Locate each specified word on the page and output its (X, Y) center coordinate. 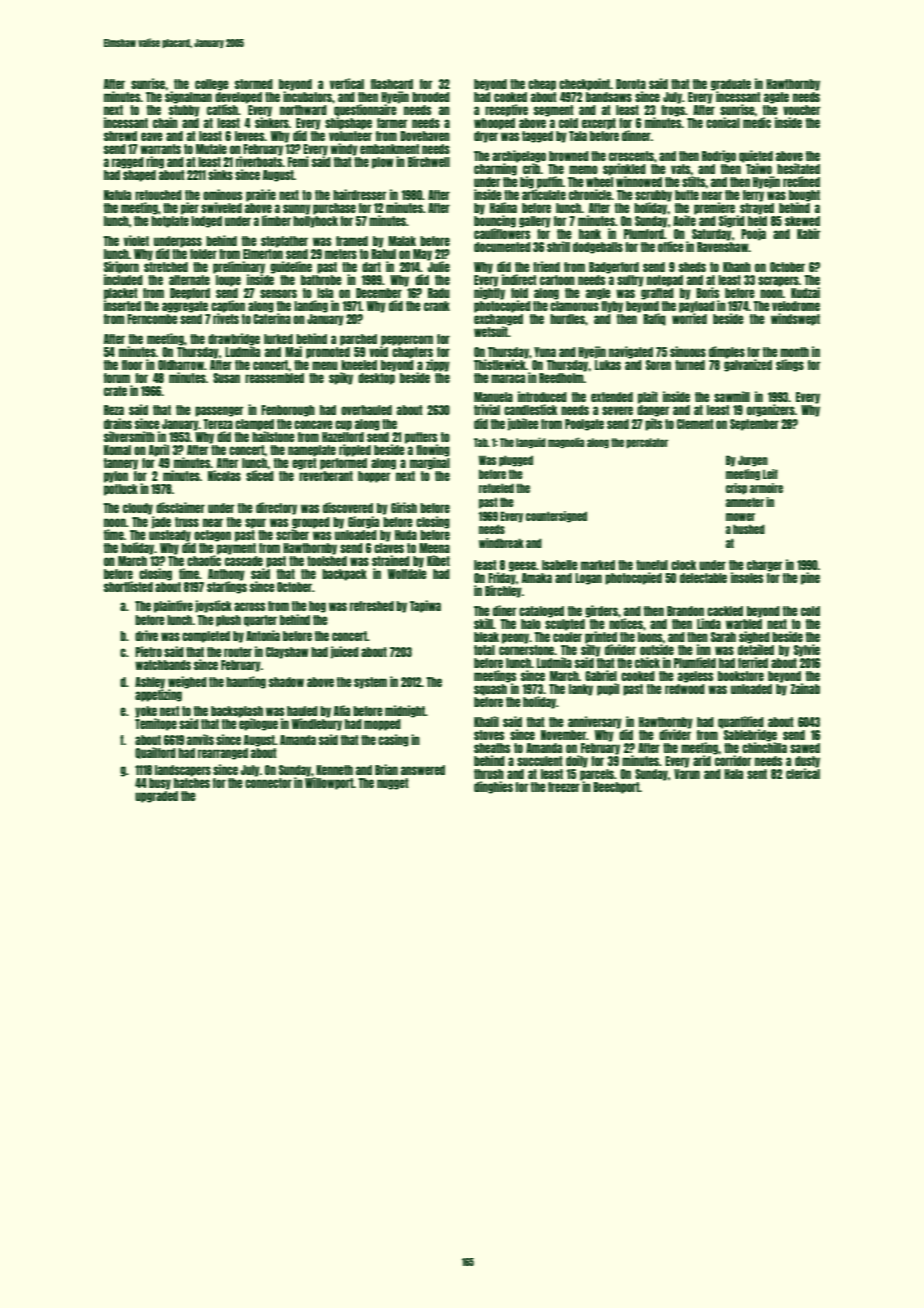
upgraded (156, 797)
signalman (188, 97)
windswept (795, 319)
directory (276, 508)
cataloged (541, 612)
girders (601, 611)
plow (383, 163)
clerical (803, 773)
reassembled (274, 378)
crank (437, 306)
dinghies (493, 787)
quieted (756, 156)
